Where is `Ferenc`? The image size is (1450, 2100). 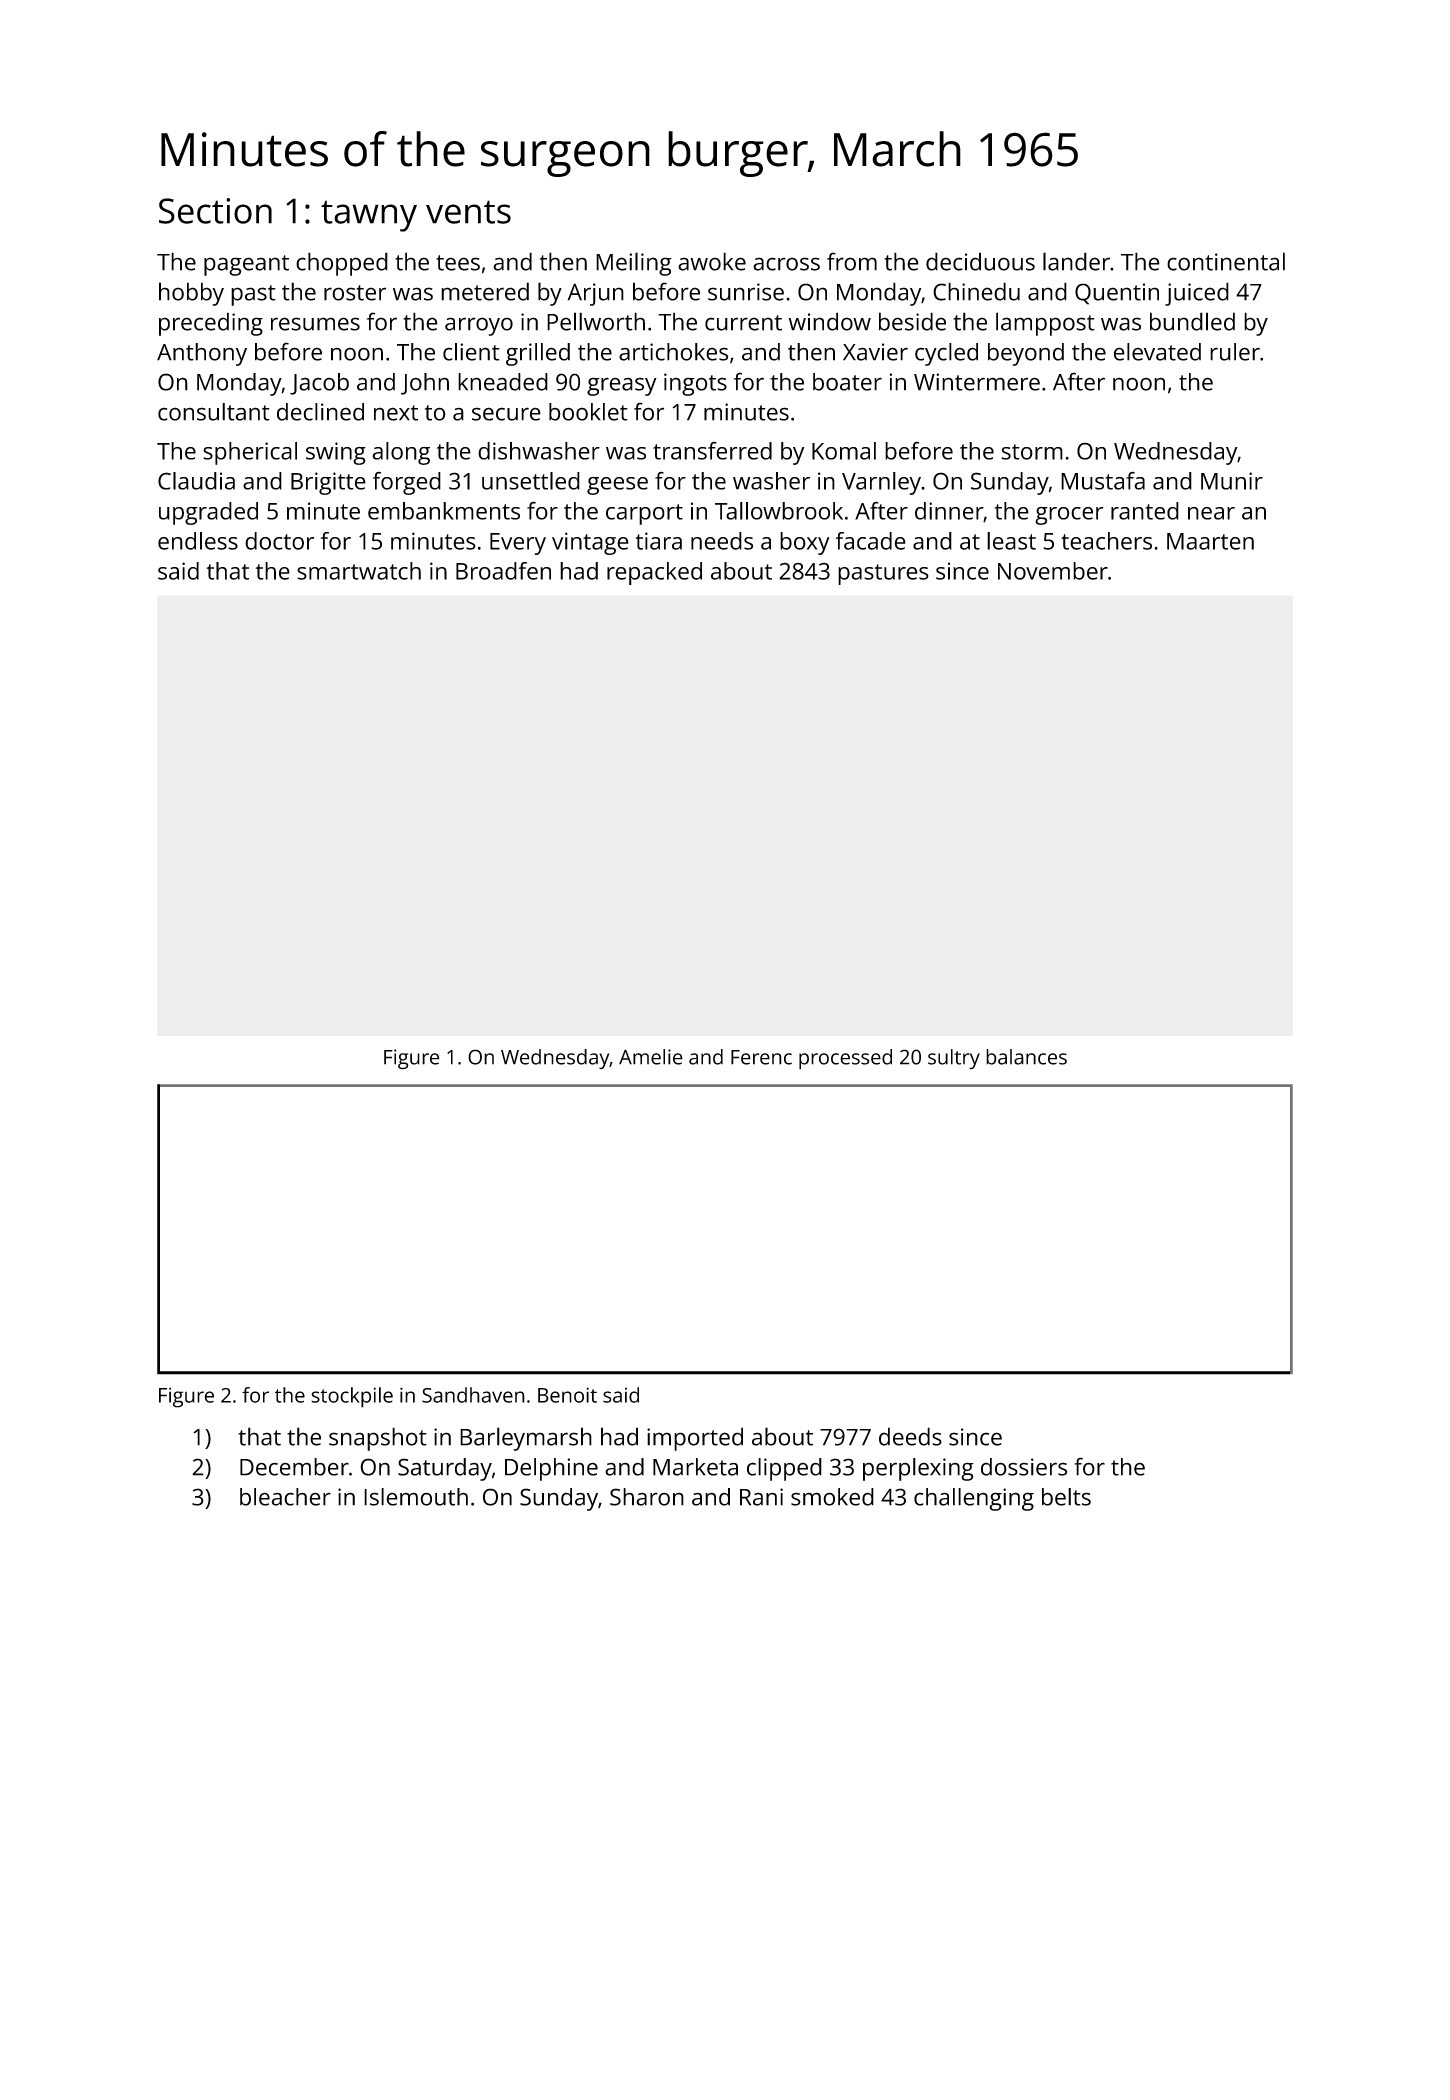
Ferenc is located at coordinates (761, 1057).
